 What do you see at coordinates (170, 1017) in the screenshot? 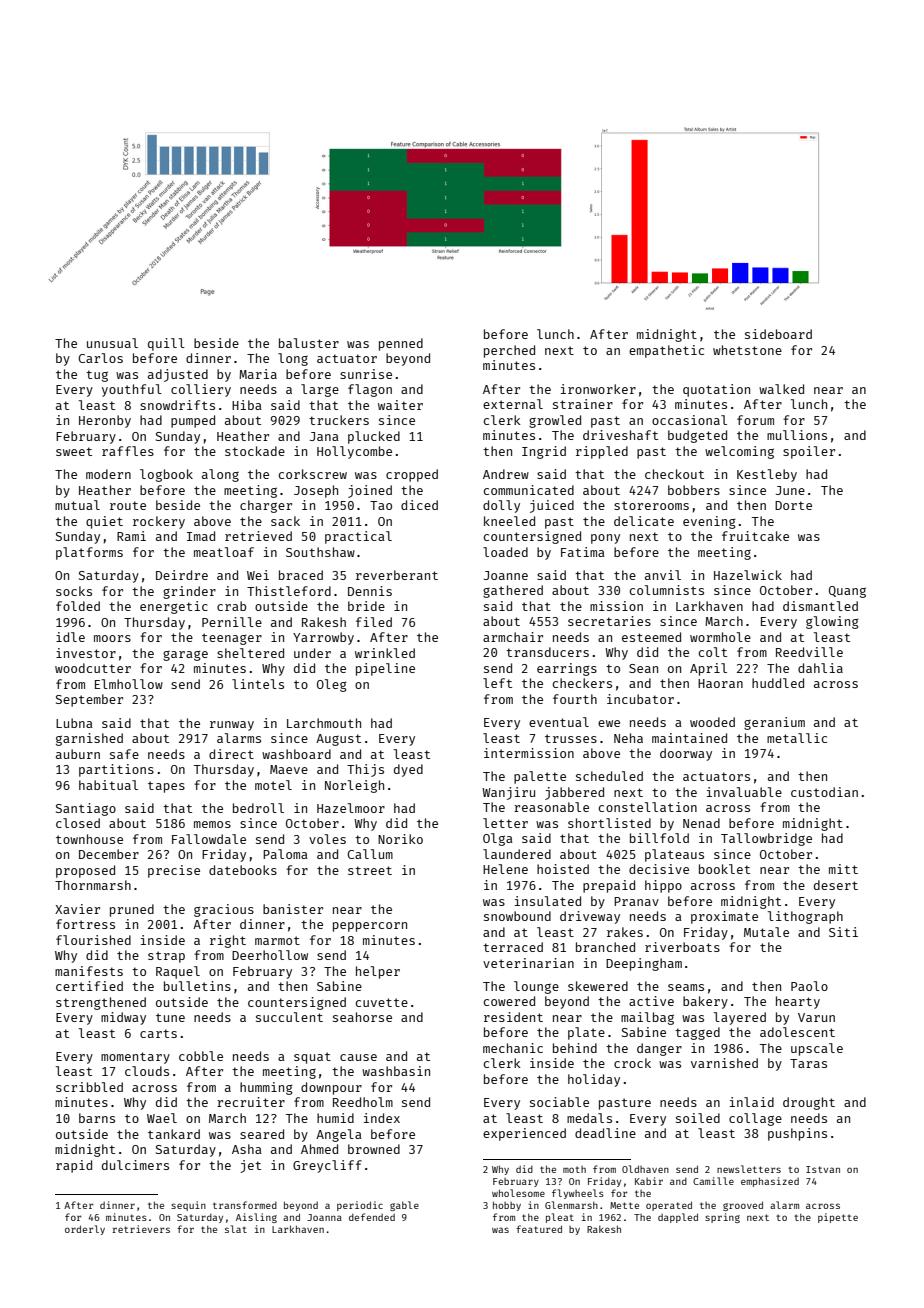
I see `tune` at bounding box center [170, 1017].
